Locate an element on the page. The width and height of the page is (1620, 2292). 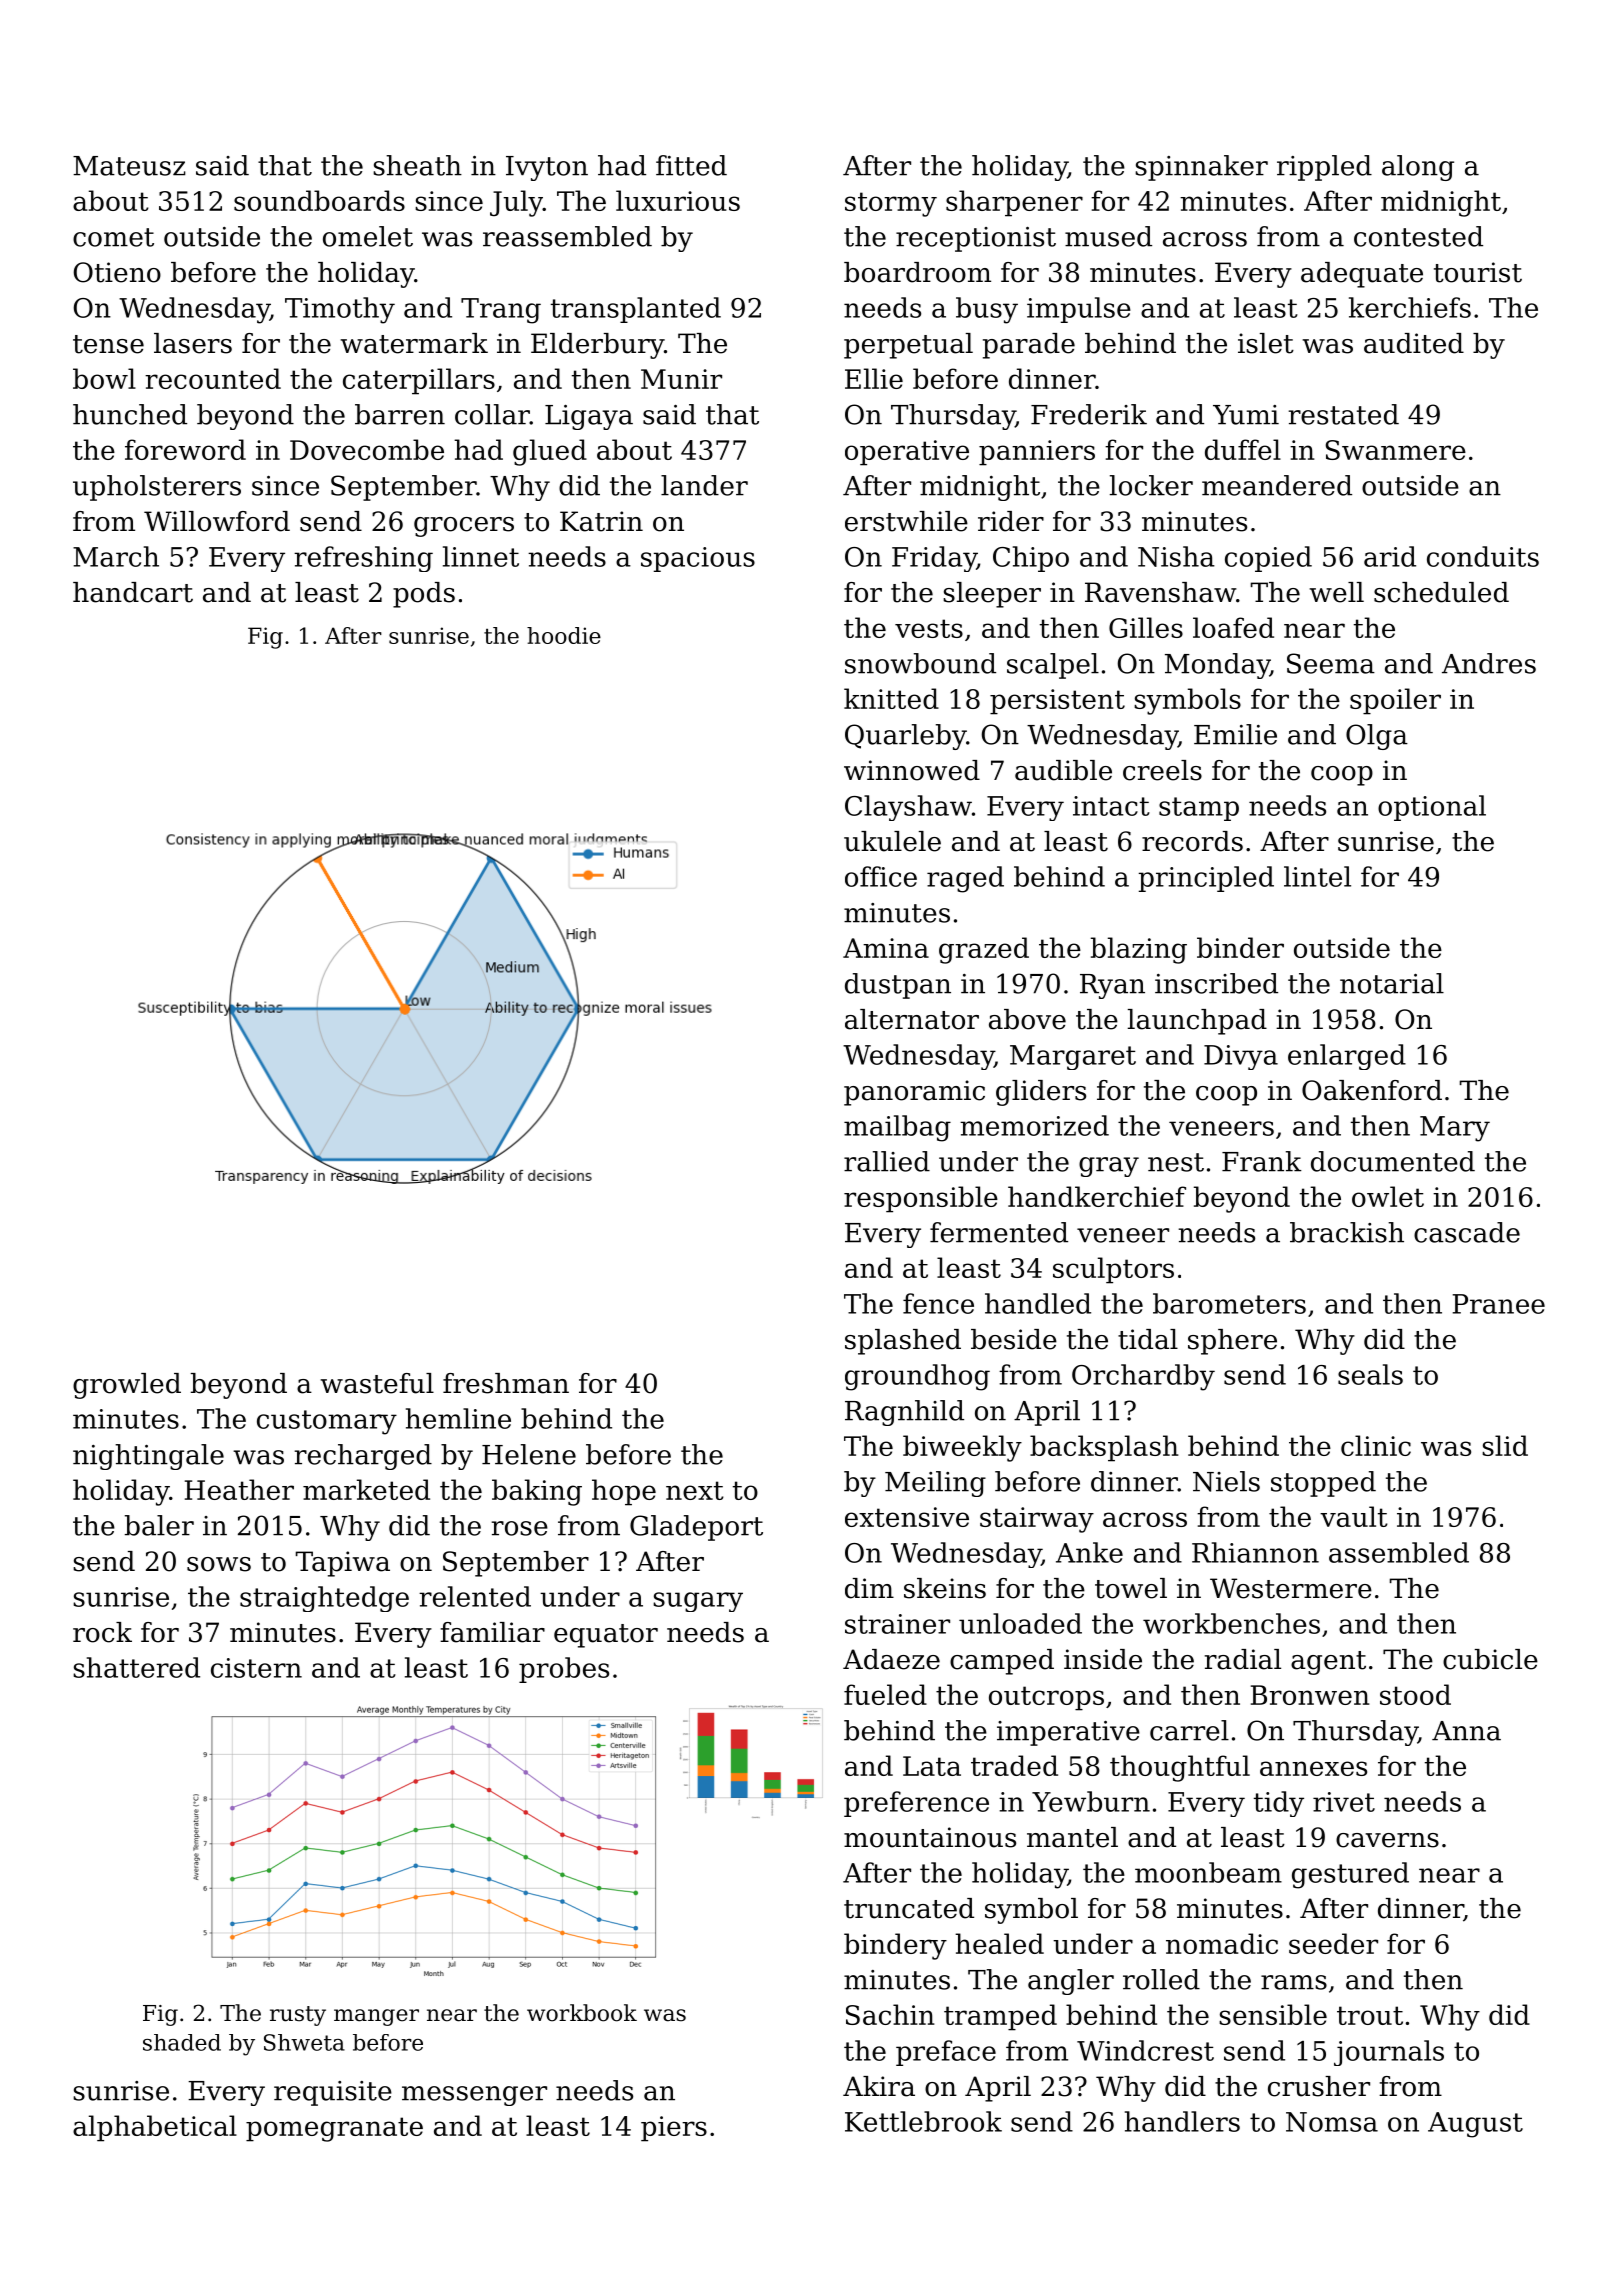
Heather is located at coordinates (239, 1489).
